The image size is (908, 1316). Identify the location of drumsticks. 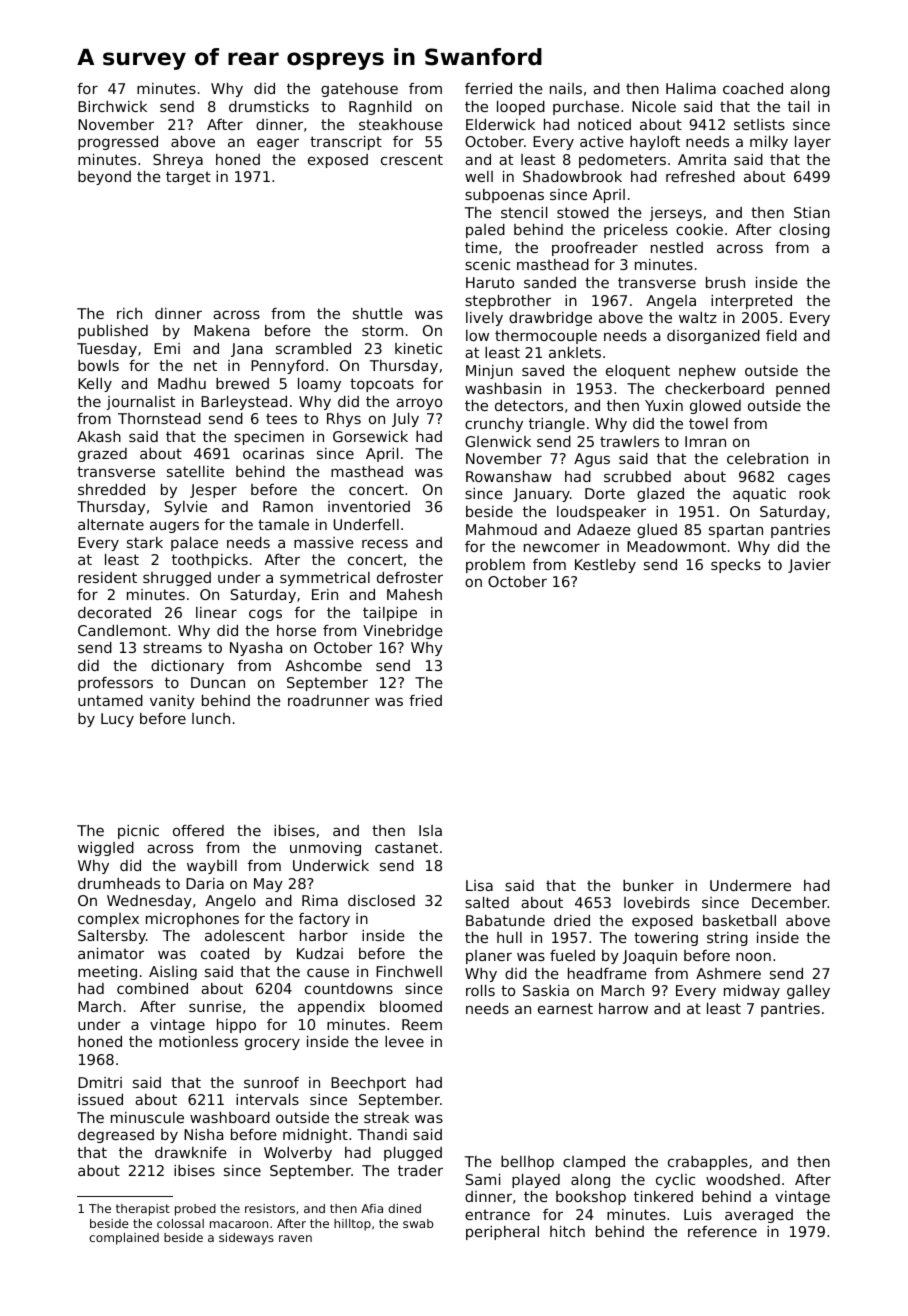
(269, 106).
